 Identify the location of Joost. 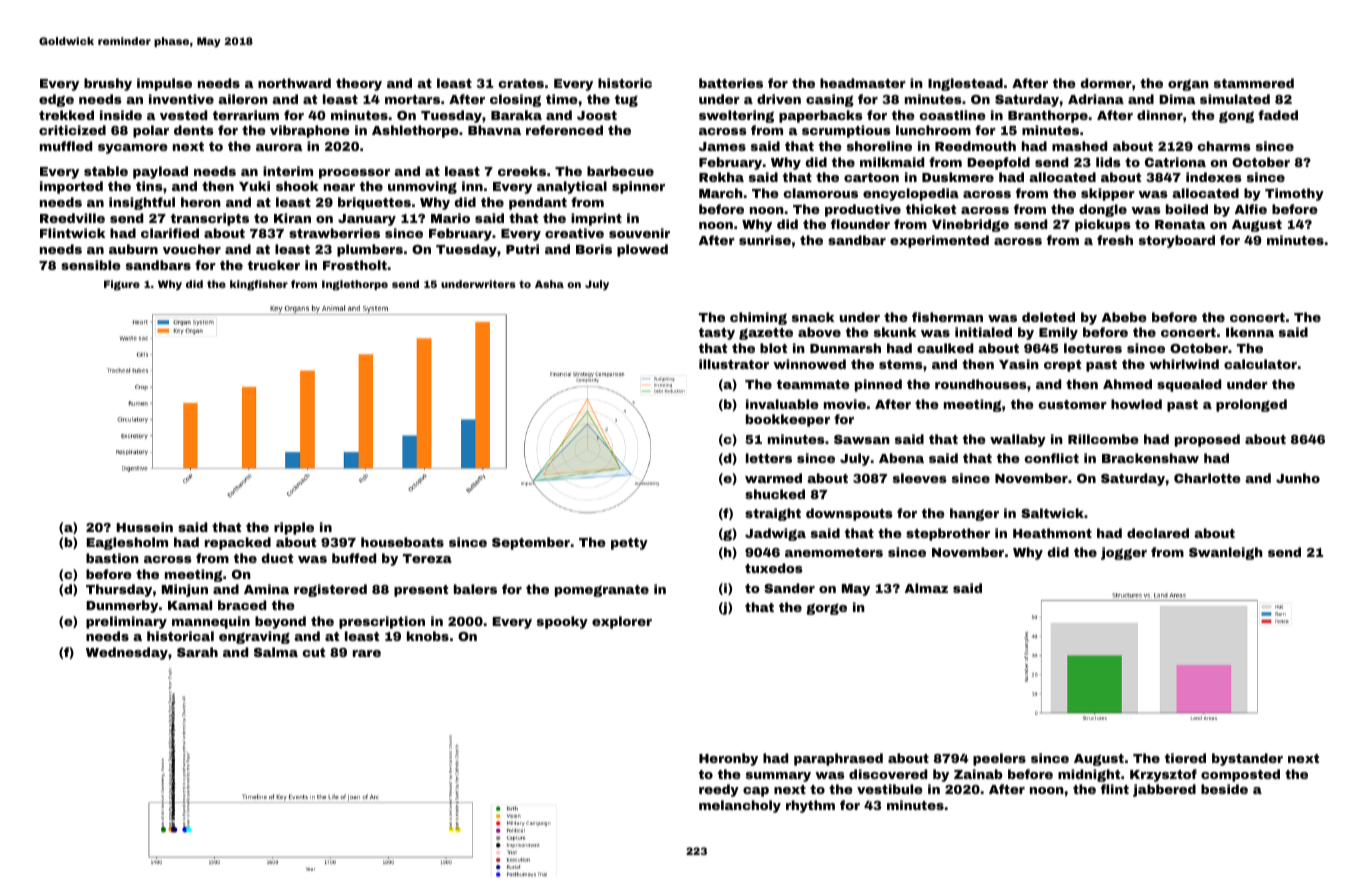
(597, 115).
